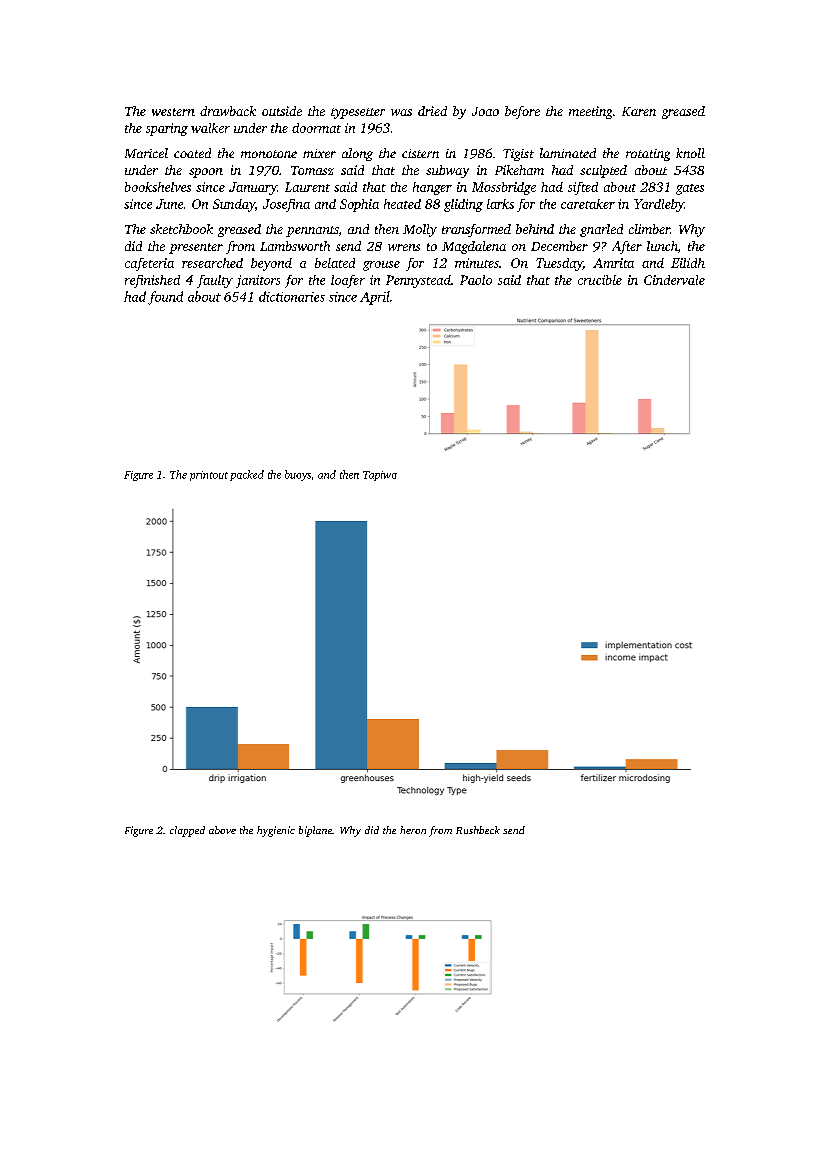 This screenshot has height=1176, width=829. I want to click on Cindervale, so click(674, 280).
